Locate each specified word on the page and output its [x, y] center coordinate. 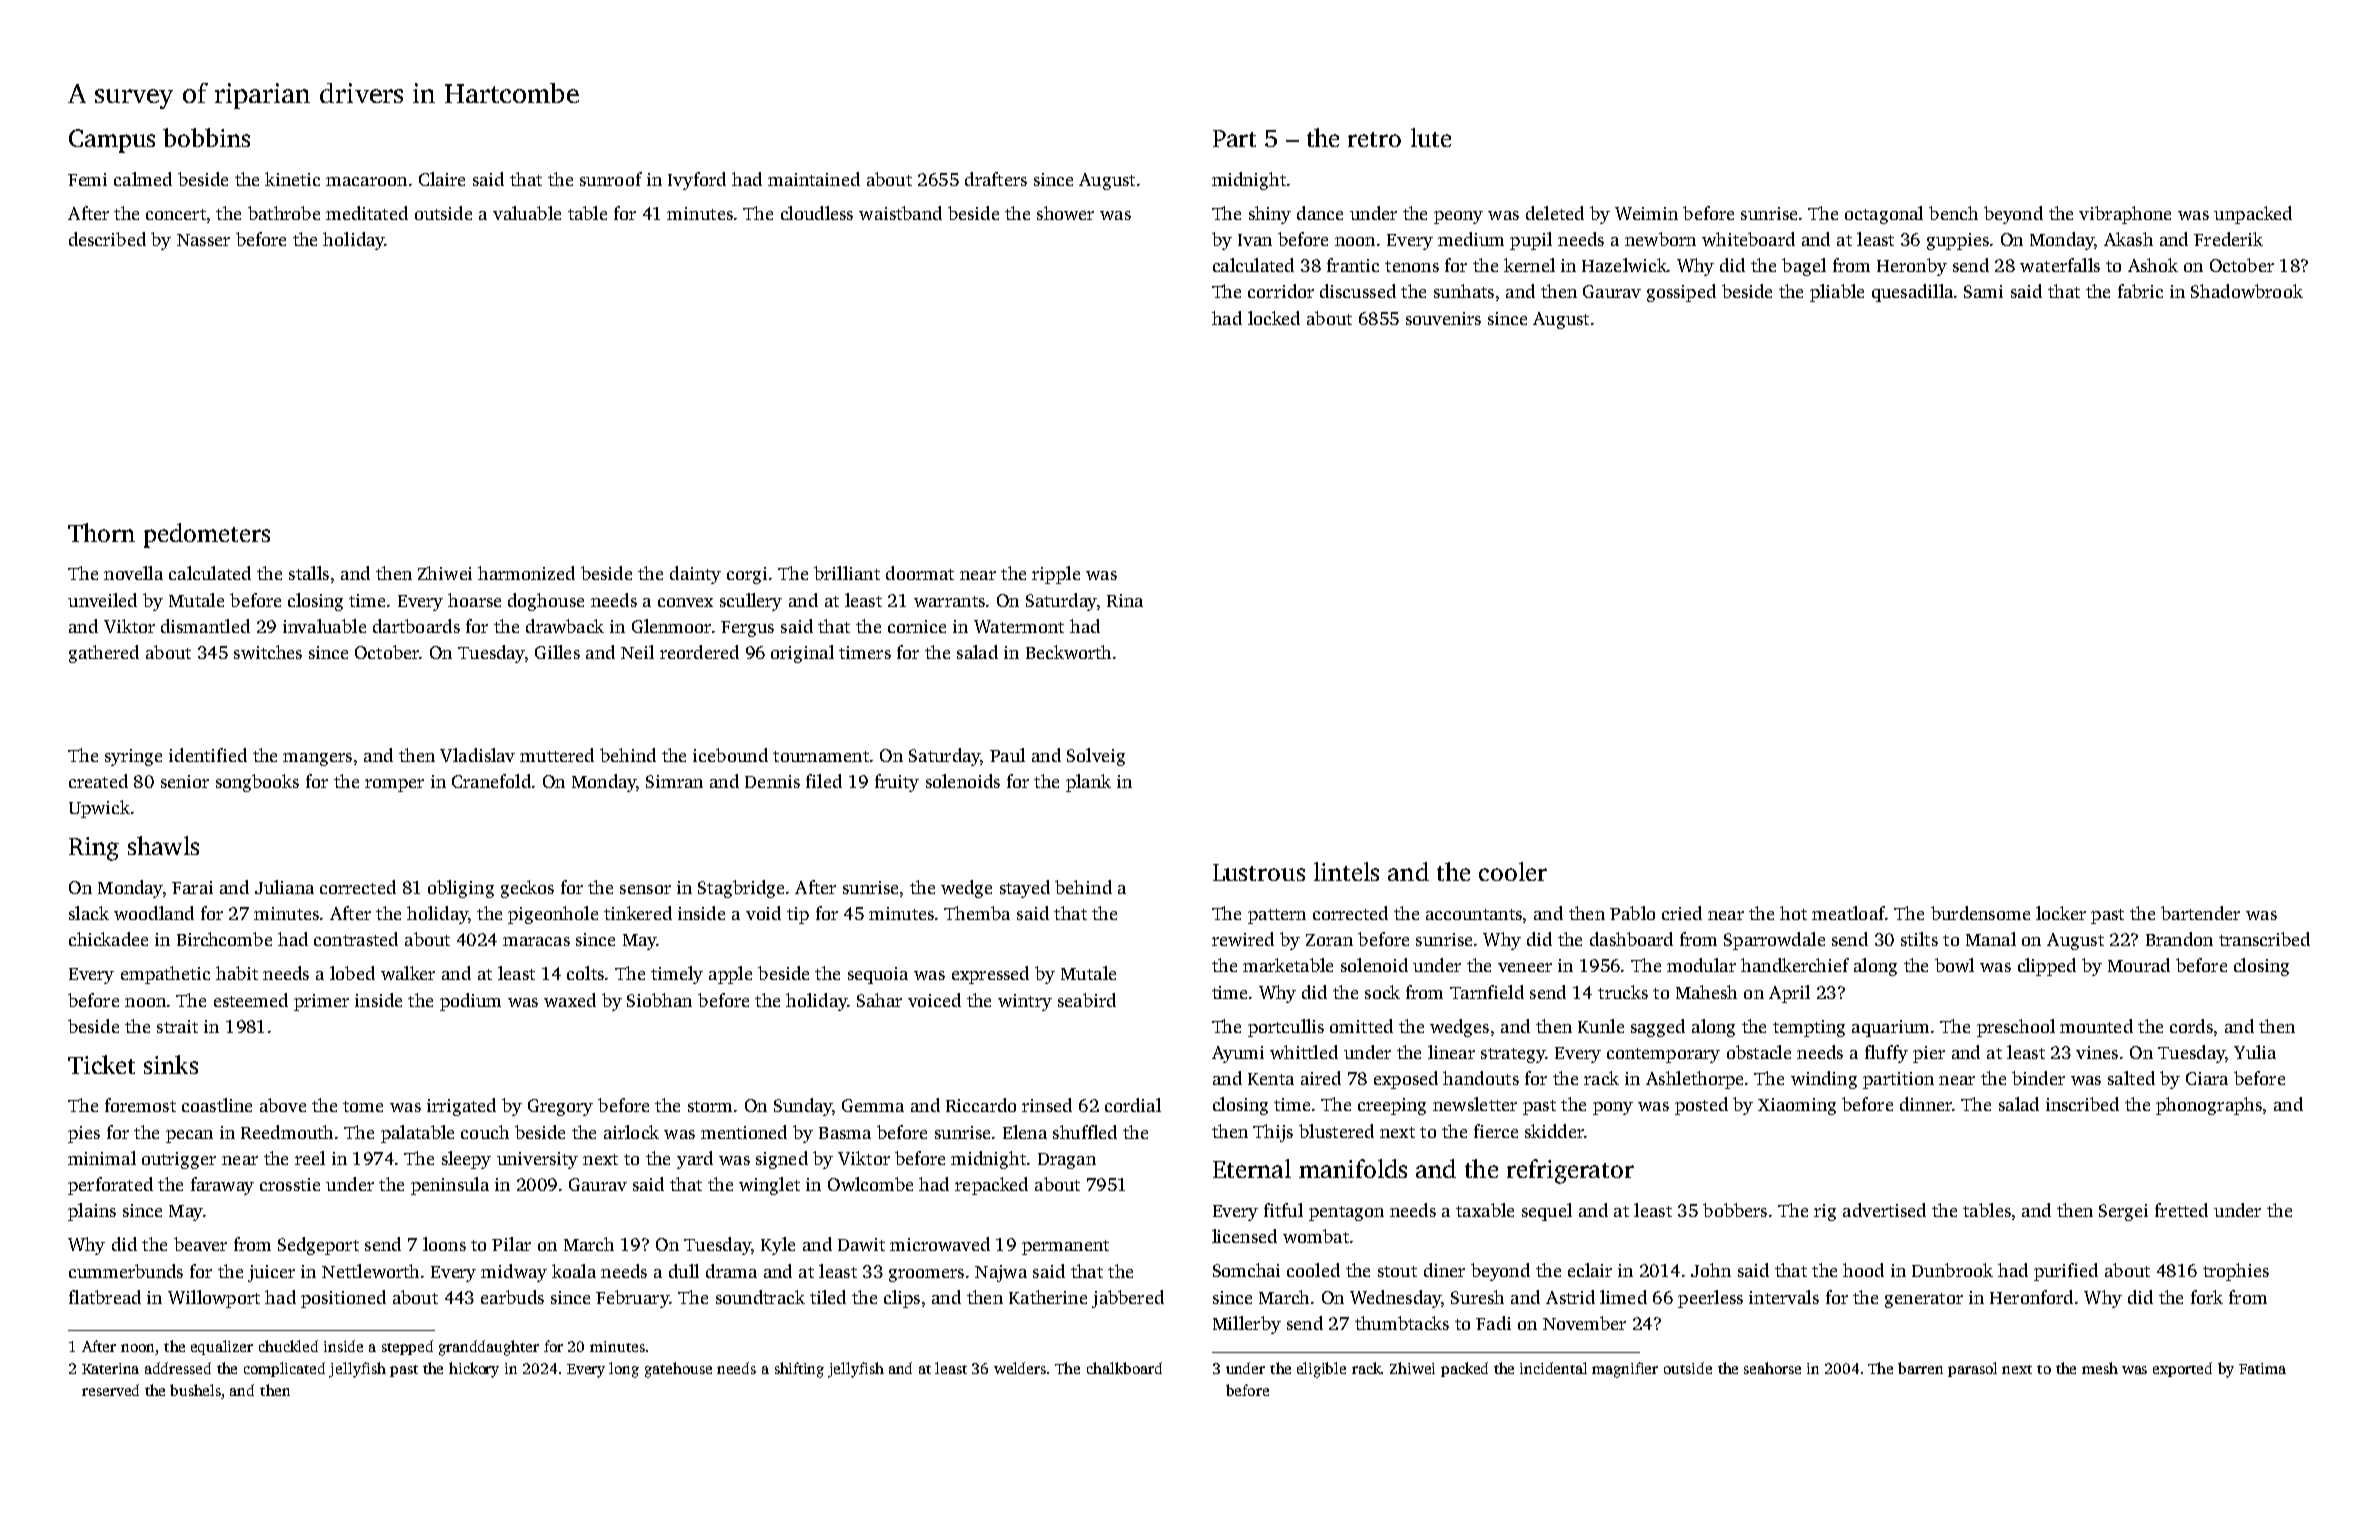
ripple [1056, 575]
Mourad [2139, 965]
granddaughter [489, 1348]
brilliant [847, 573]
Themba [977, 913]
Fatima [2262, 1368]
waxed [570, 1000]
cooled [1313, 1270]
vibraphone [2125, 215]
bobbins [206, 137]
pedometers [207, 535]
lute [1431, 137]
